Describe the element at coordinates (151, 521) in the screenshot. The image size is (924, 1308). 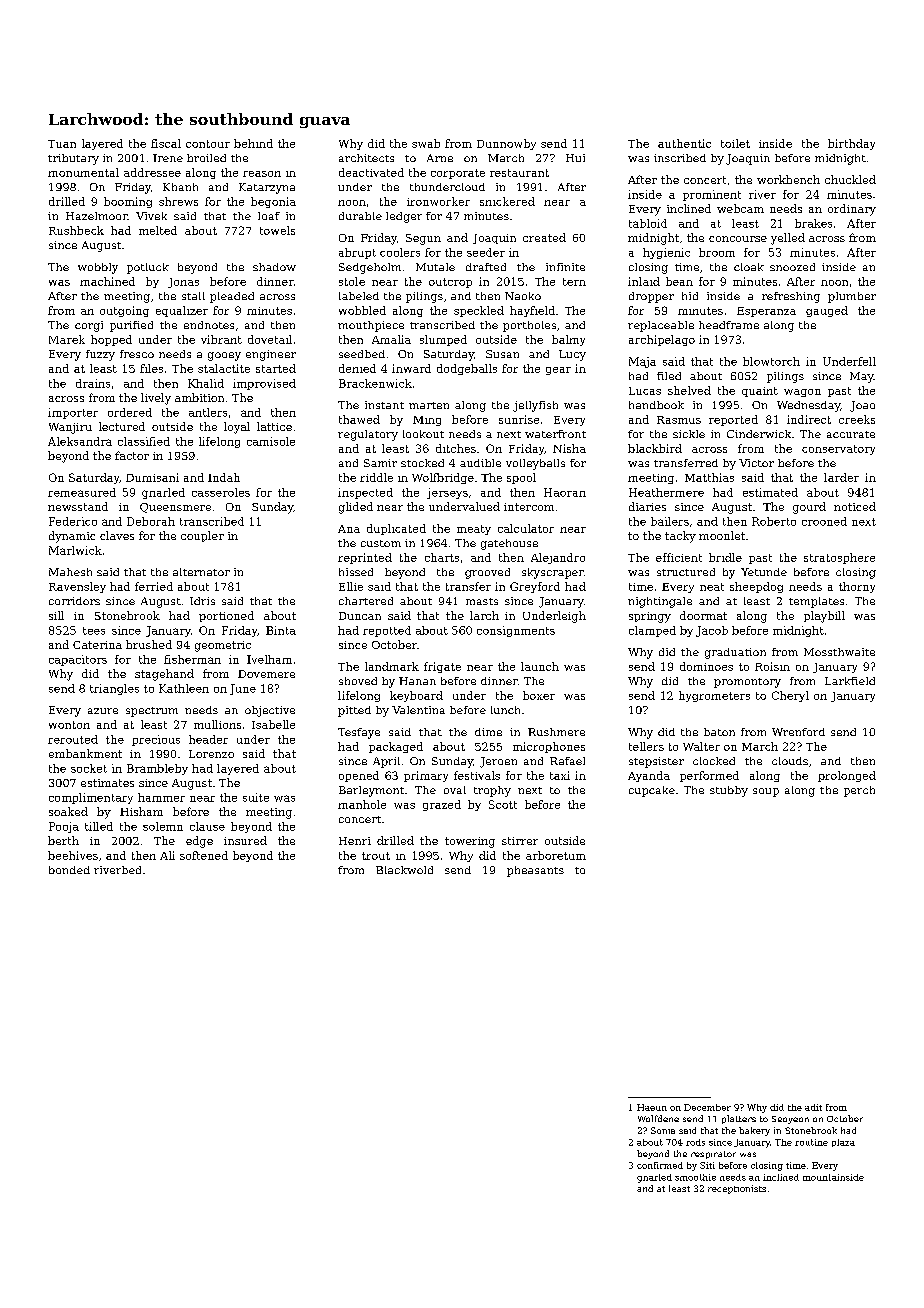
I see `Deborah` at that location.
